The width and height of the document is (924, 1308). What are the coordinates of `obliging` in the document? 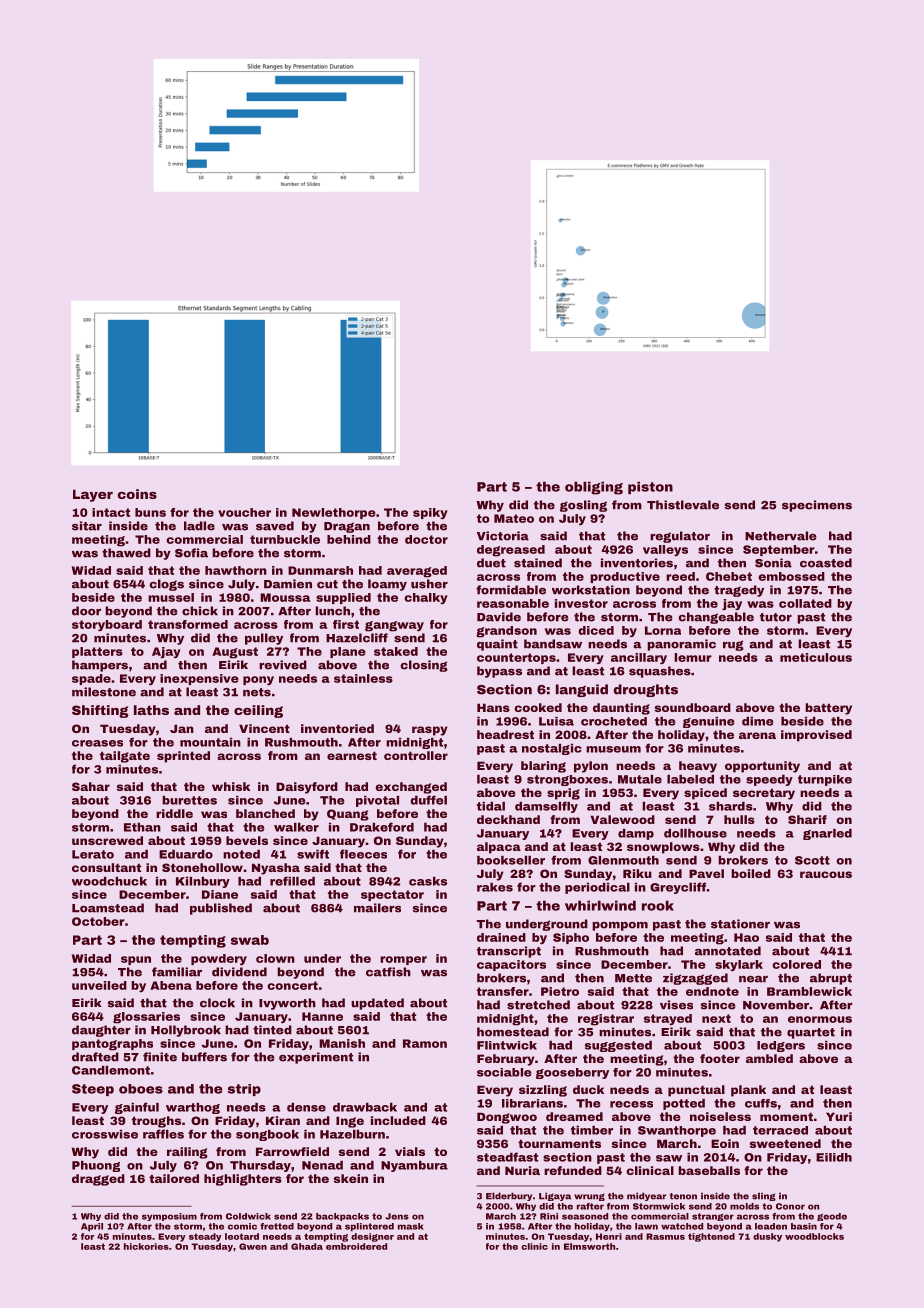 It's located at (594, 488).
